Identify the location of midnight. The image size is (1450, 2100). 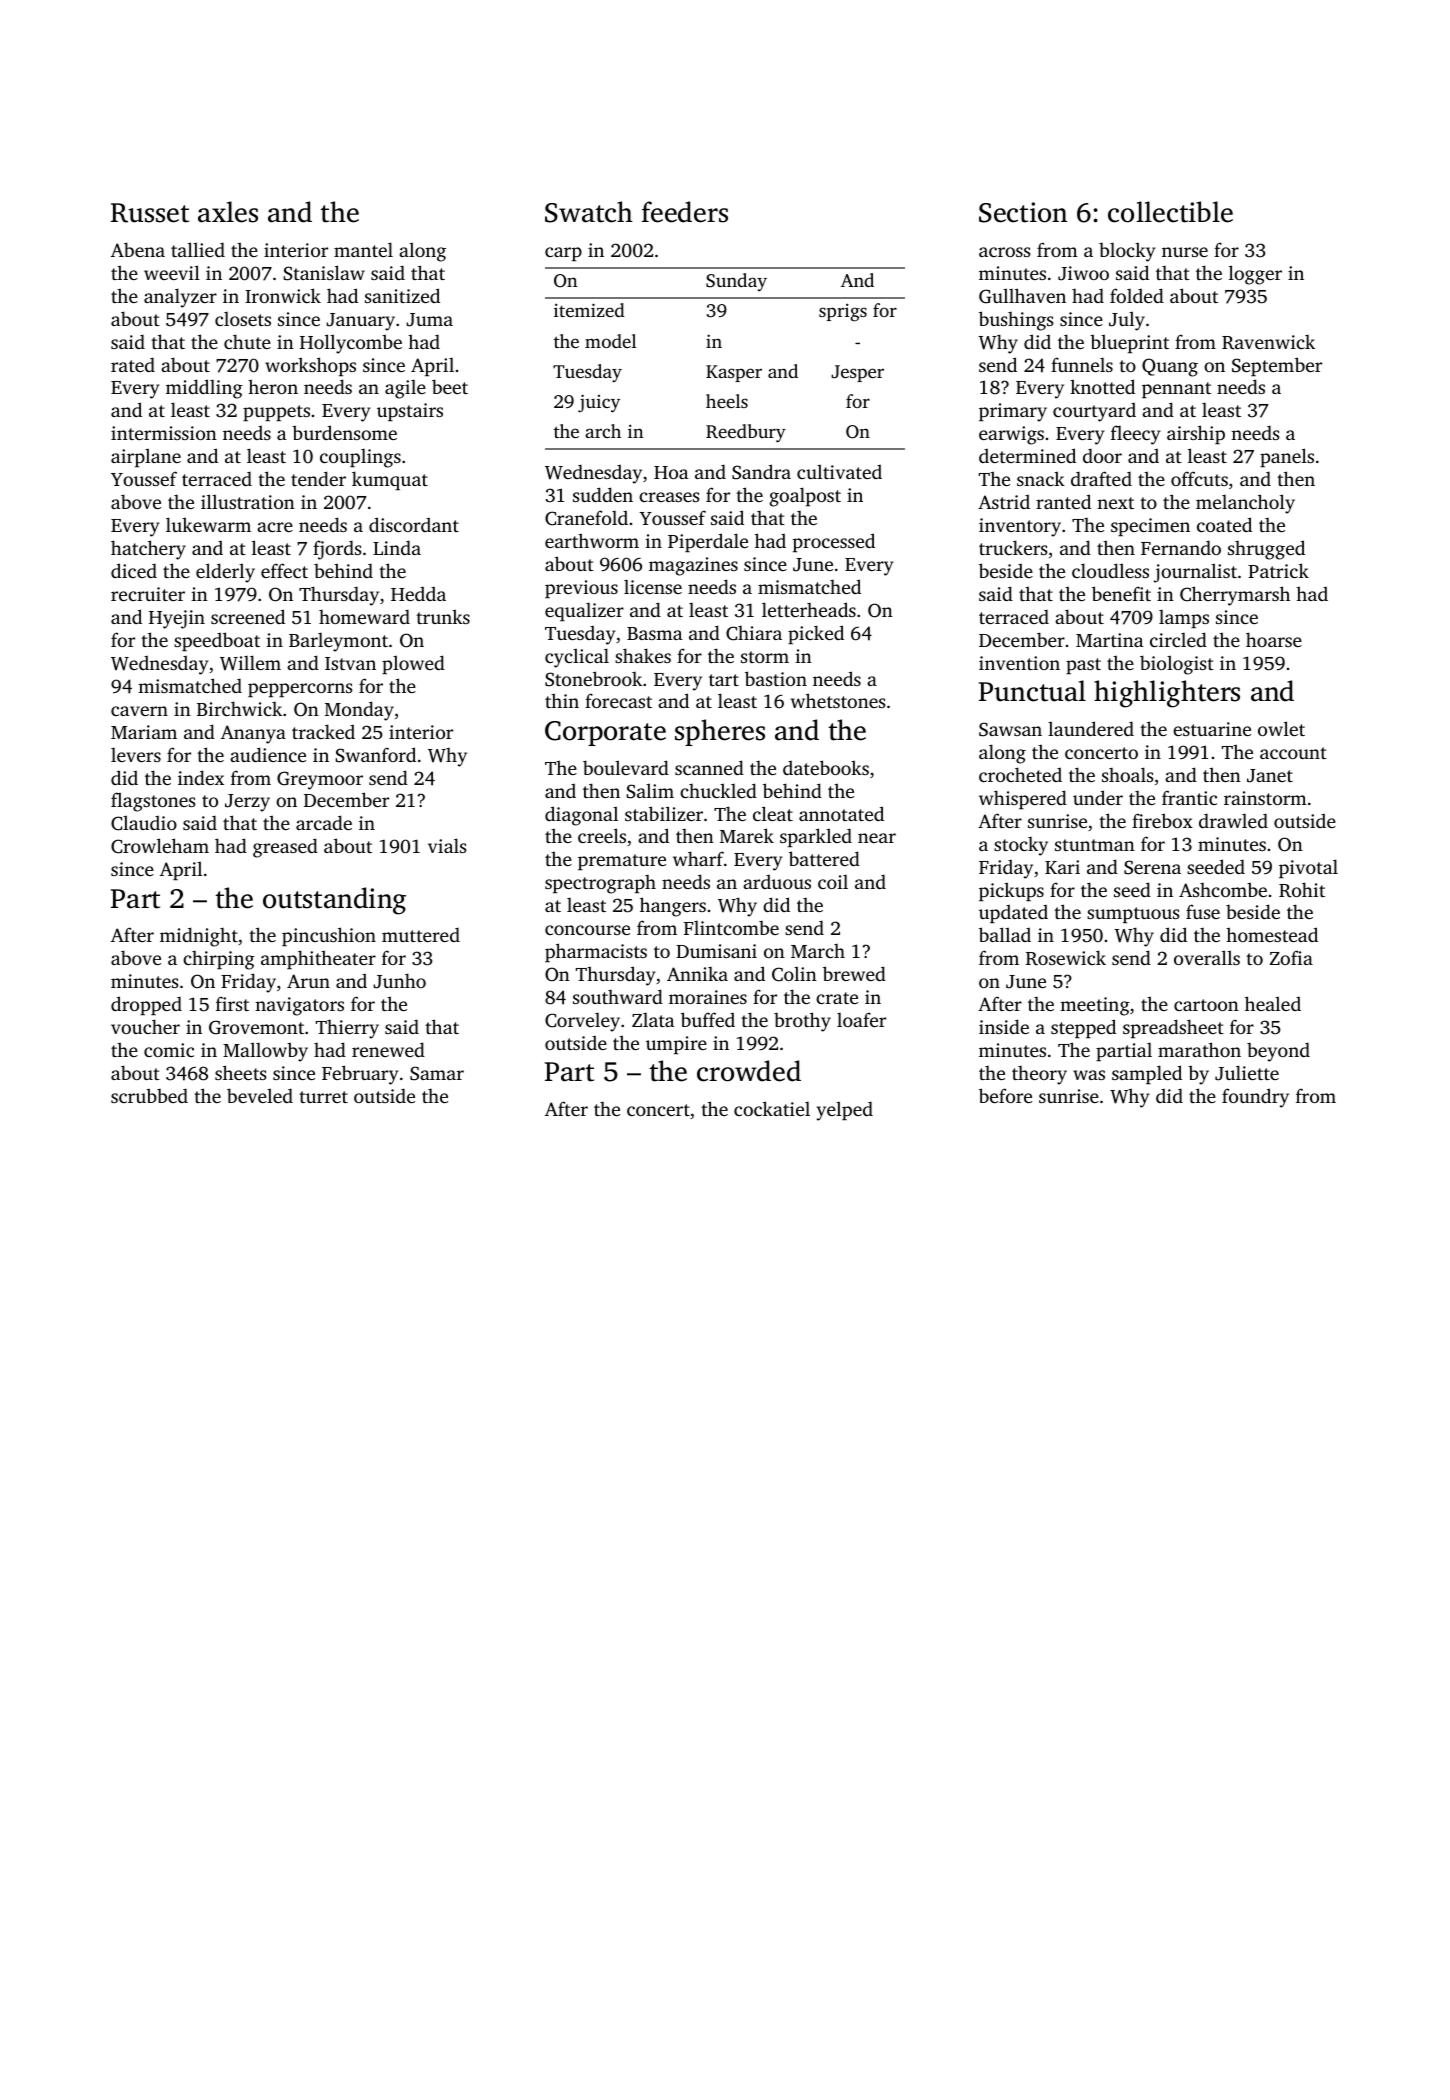
(199, 937).
